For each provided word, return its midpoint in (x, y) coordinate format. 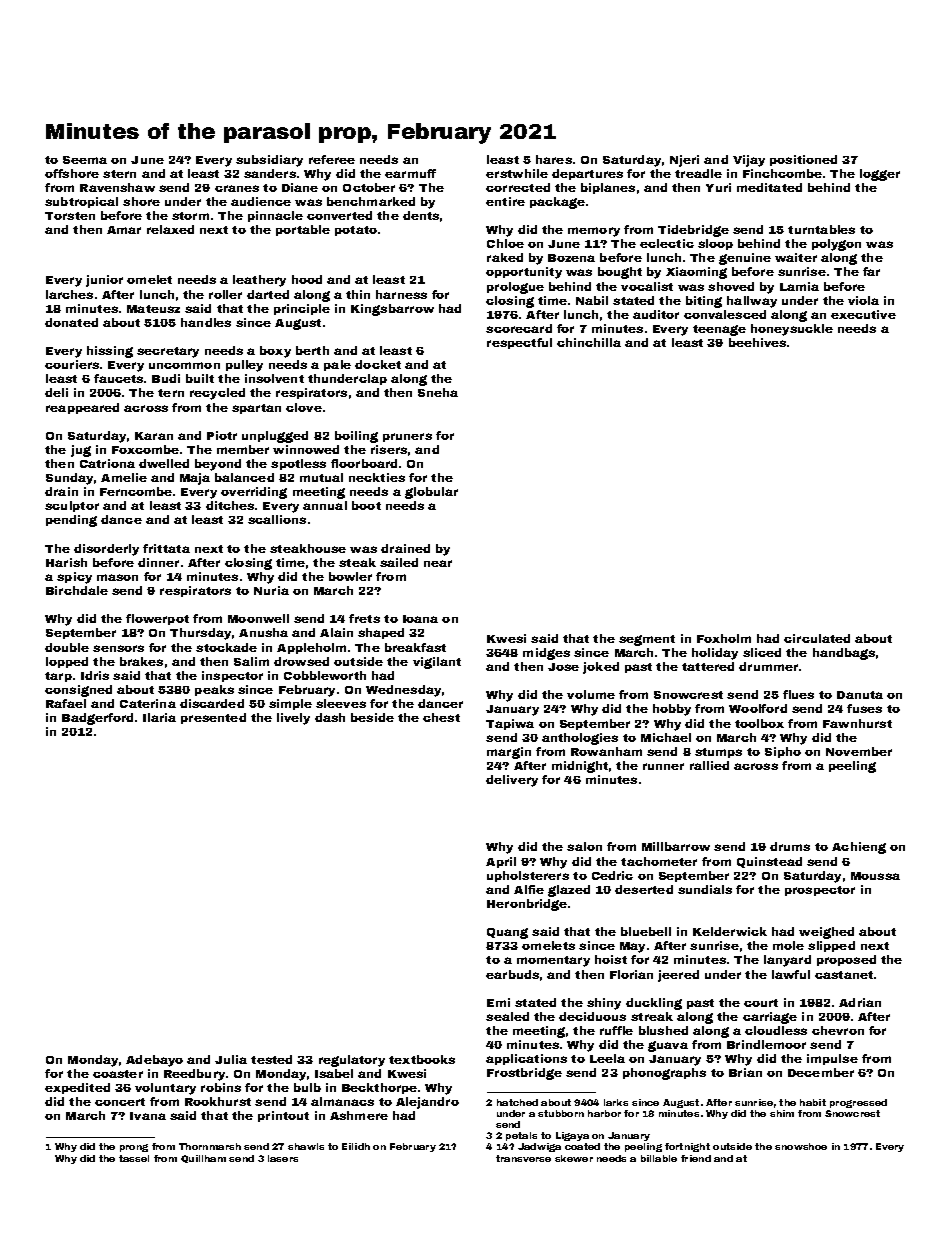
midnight (580, 767)
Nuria (271, 590)
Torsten (70, 216)
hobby (672, 710)
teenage (719, 330)
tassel (134, 1158)
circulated (817, 638)
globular (431, 493)
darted (268, 294)
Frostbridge (524, 1074)
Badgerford (97, 719)
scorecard (519, 328)
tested (271, 1059)
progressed (858, 1103)
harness (401, 294)
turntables (821, 229)
